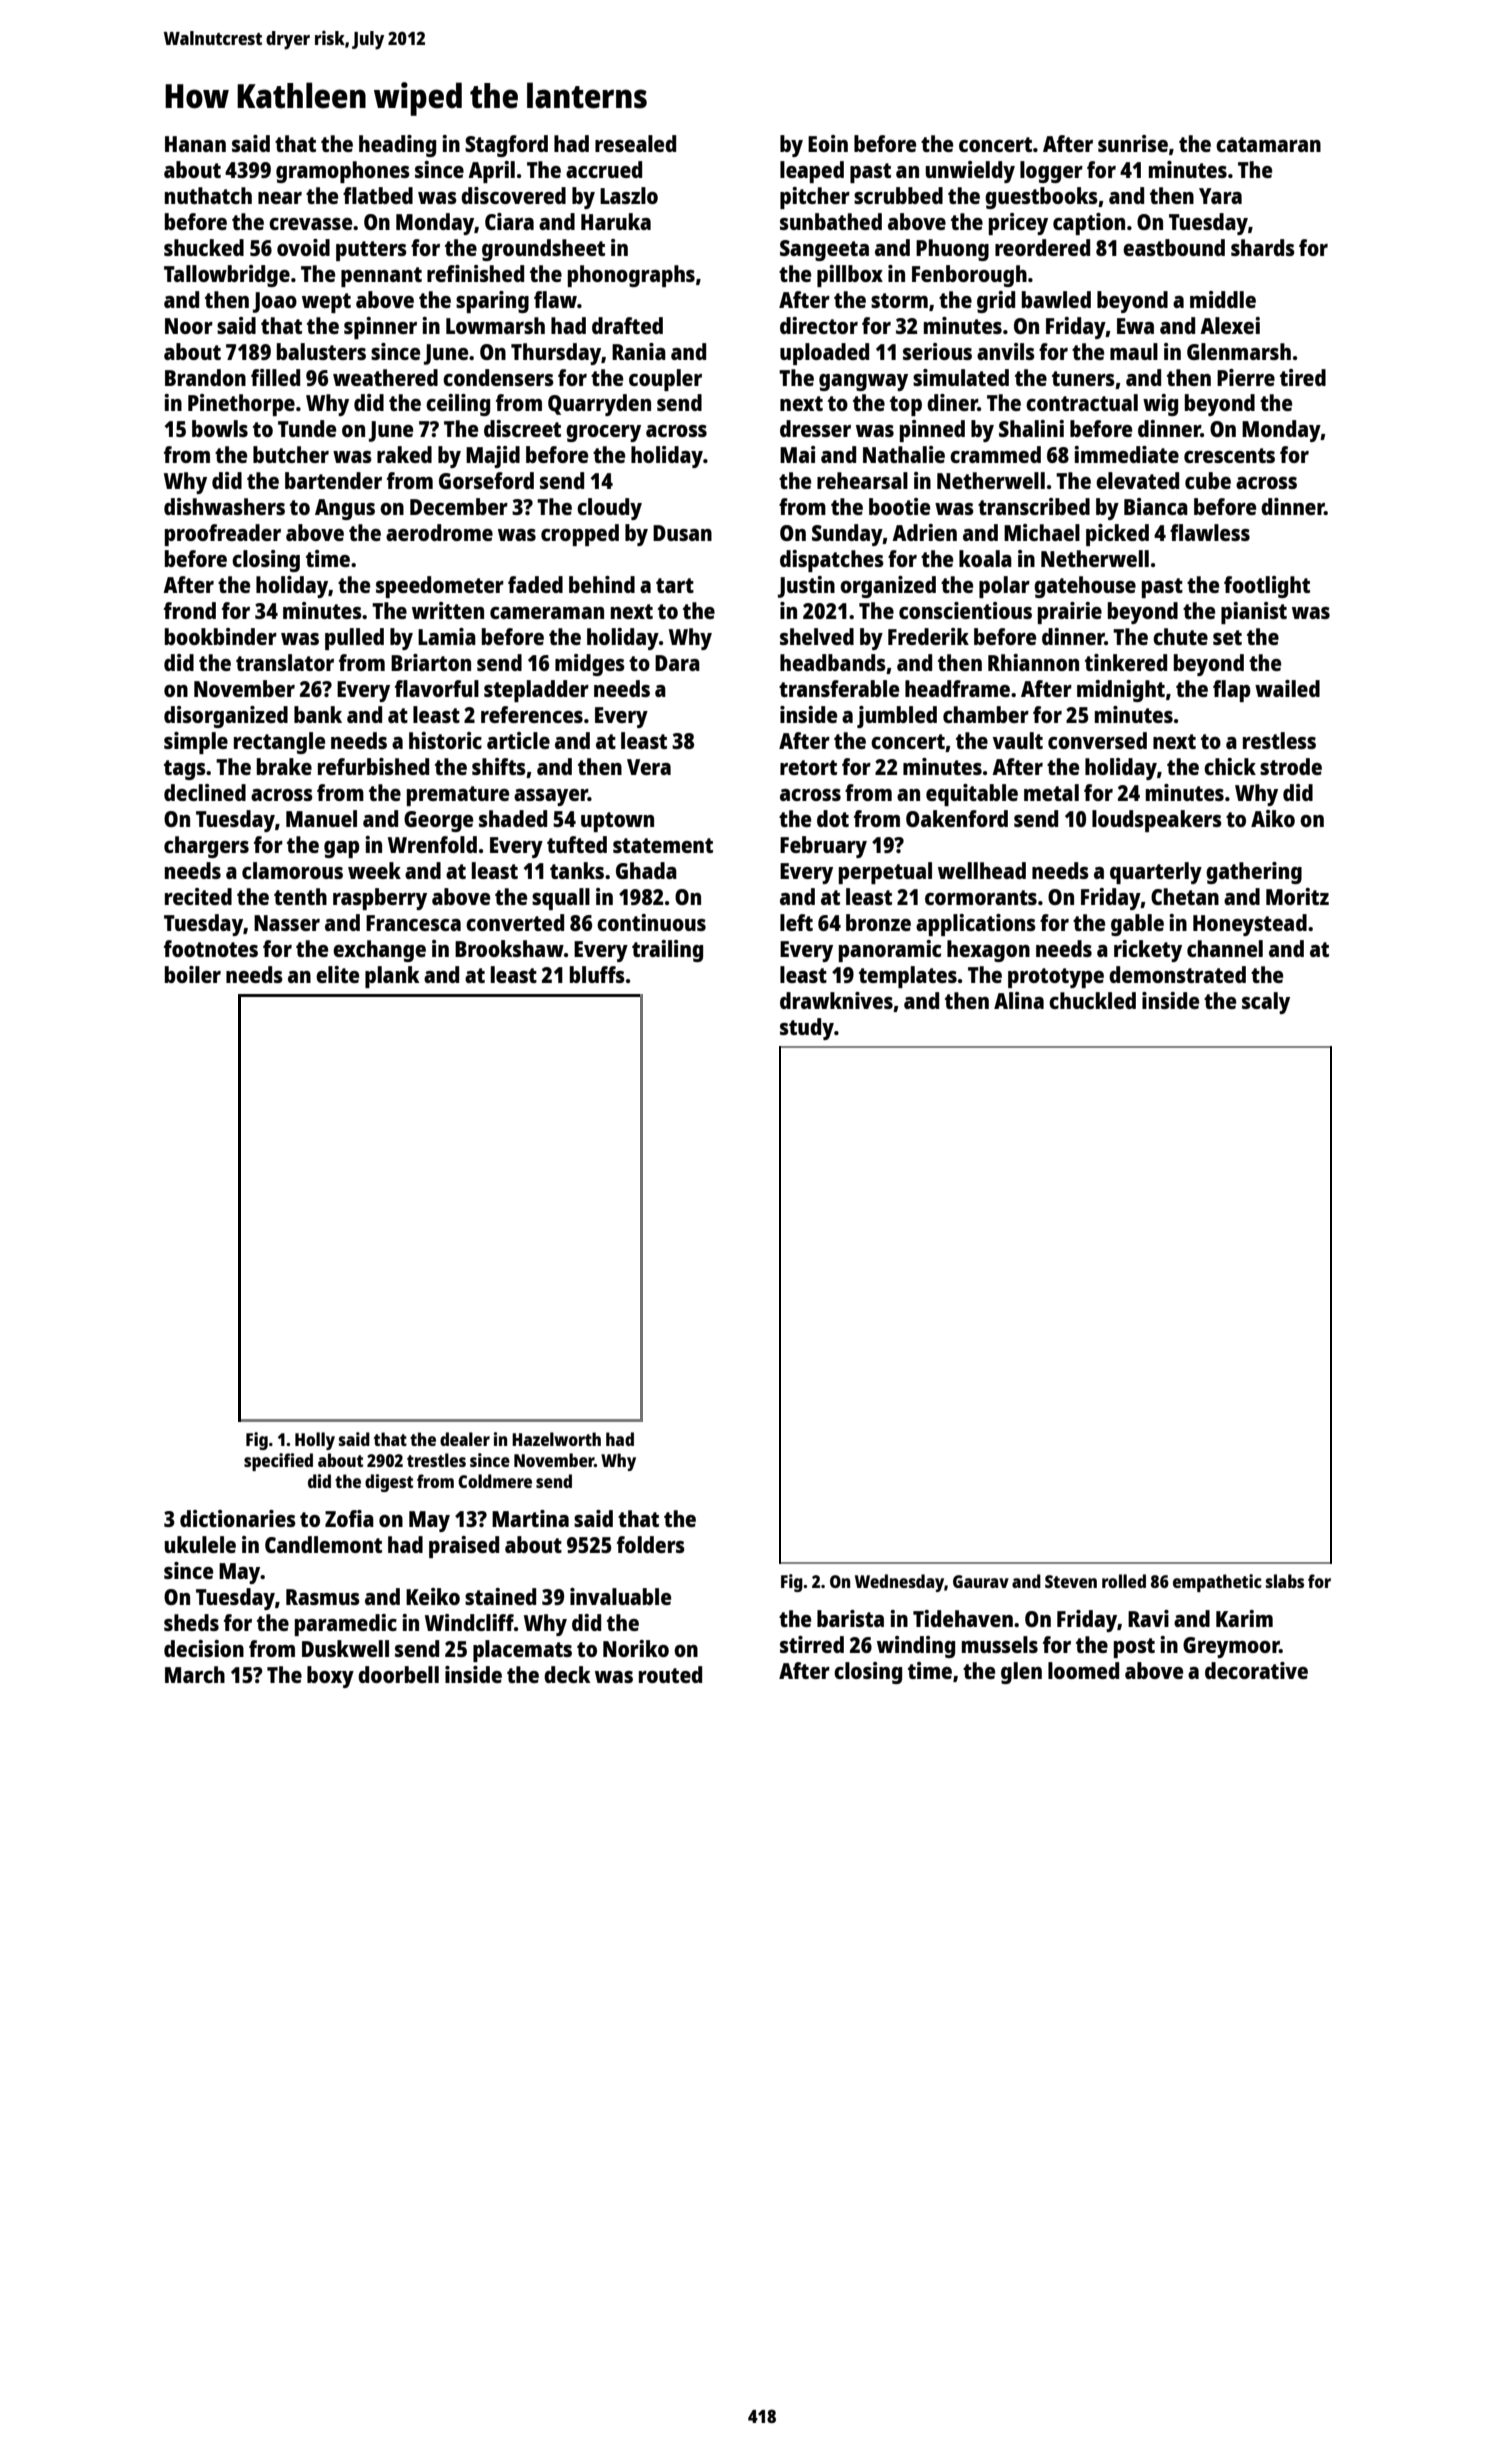 This screenshot has width=1496, height=2464. I want to click on wailed, so click(1287, 688).
